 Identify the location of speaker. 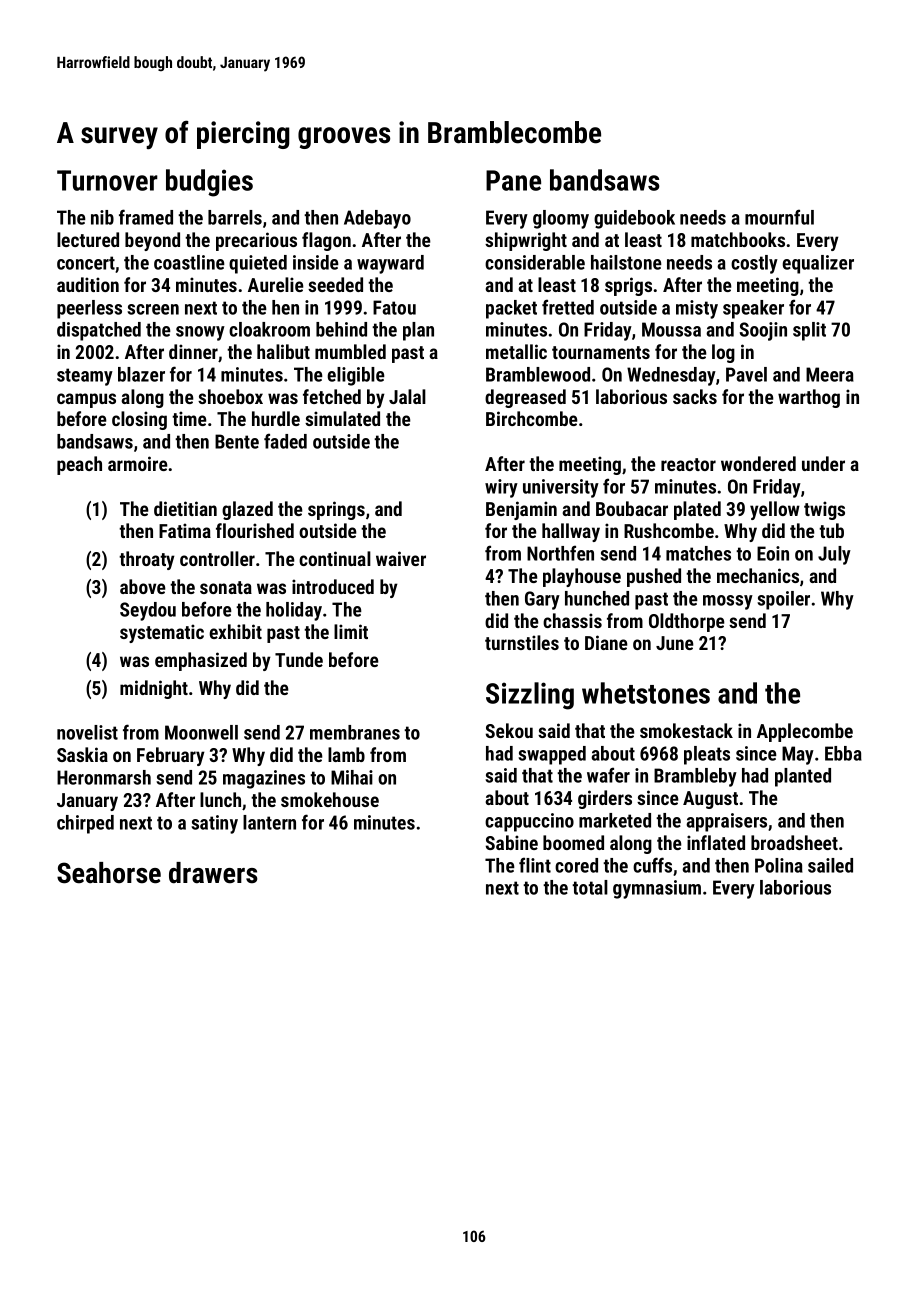
(753, 309).
